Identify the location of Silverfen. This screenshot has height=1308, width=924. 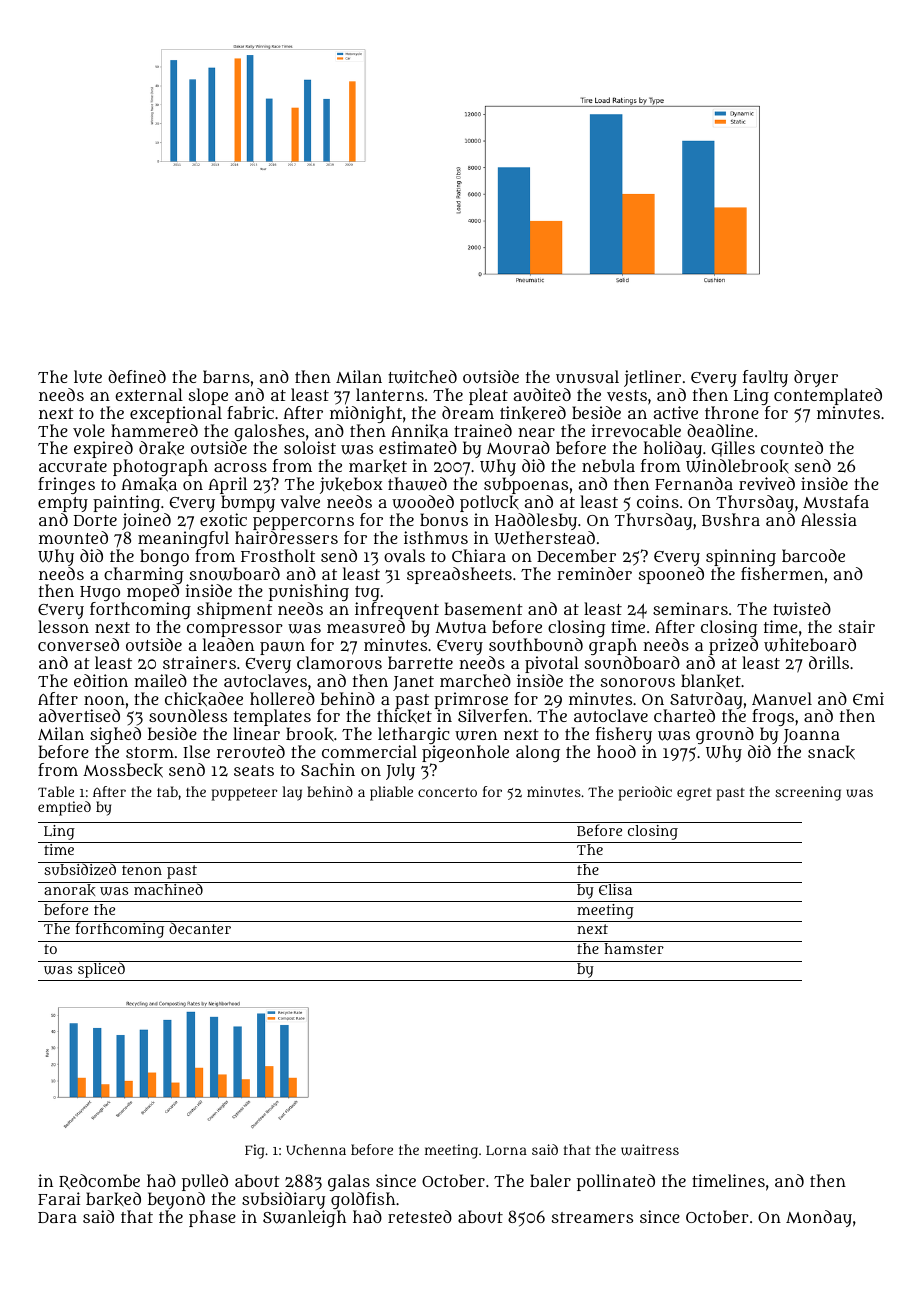
(493, 715).
